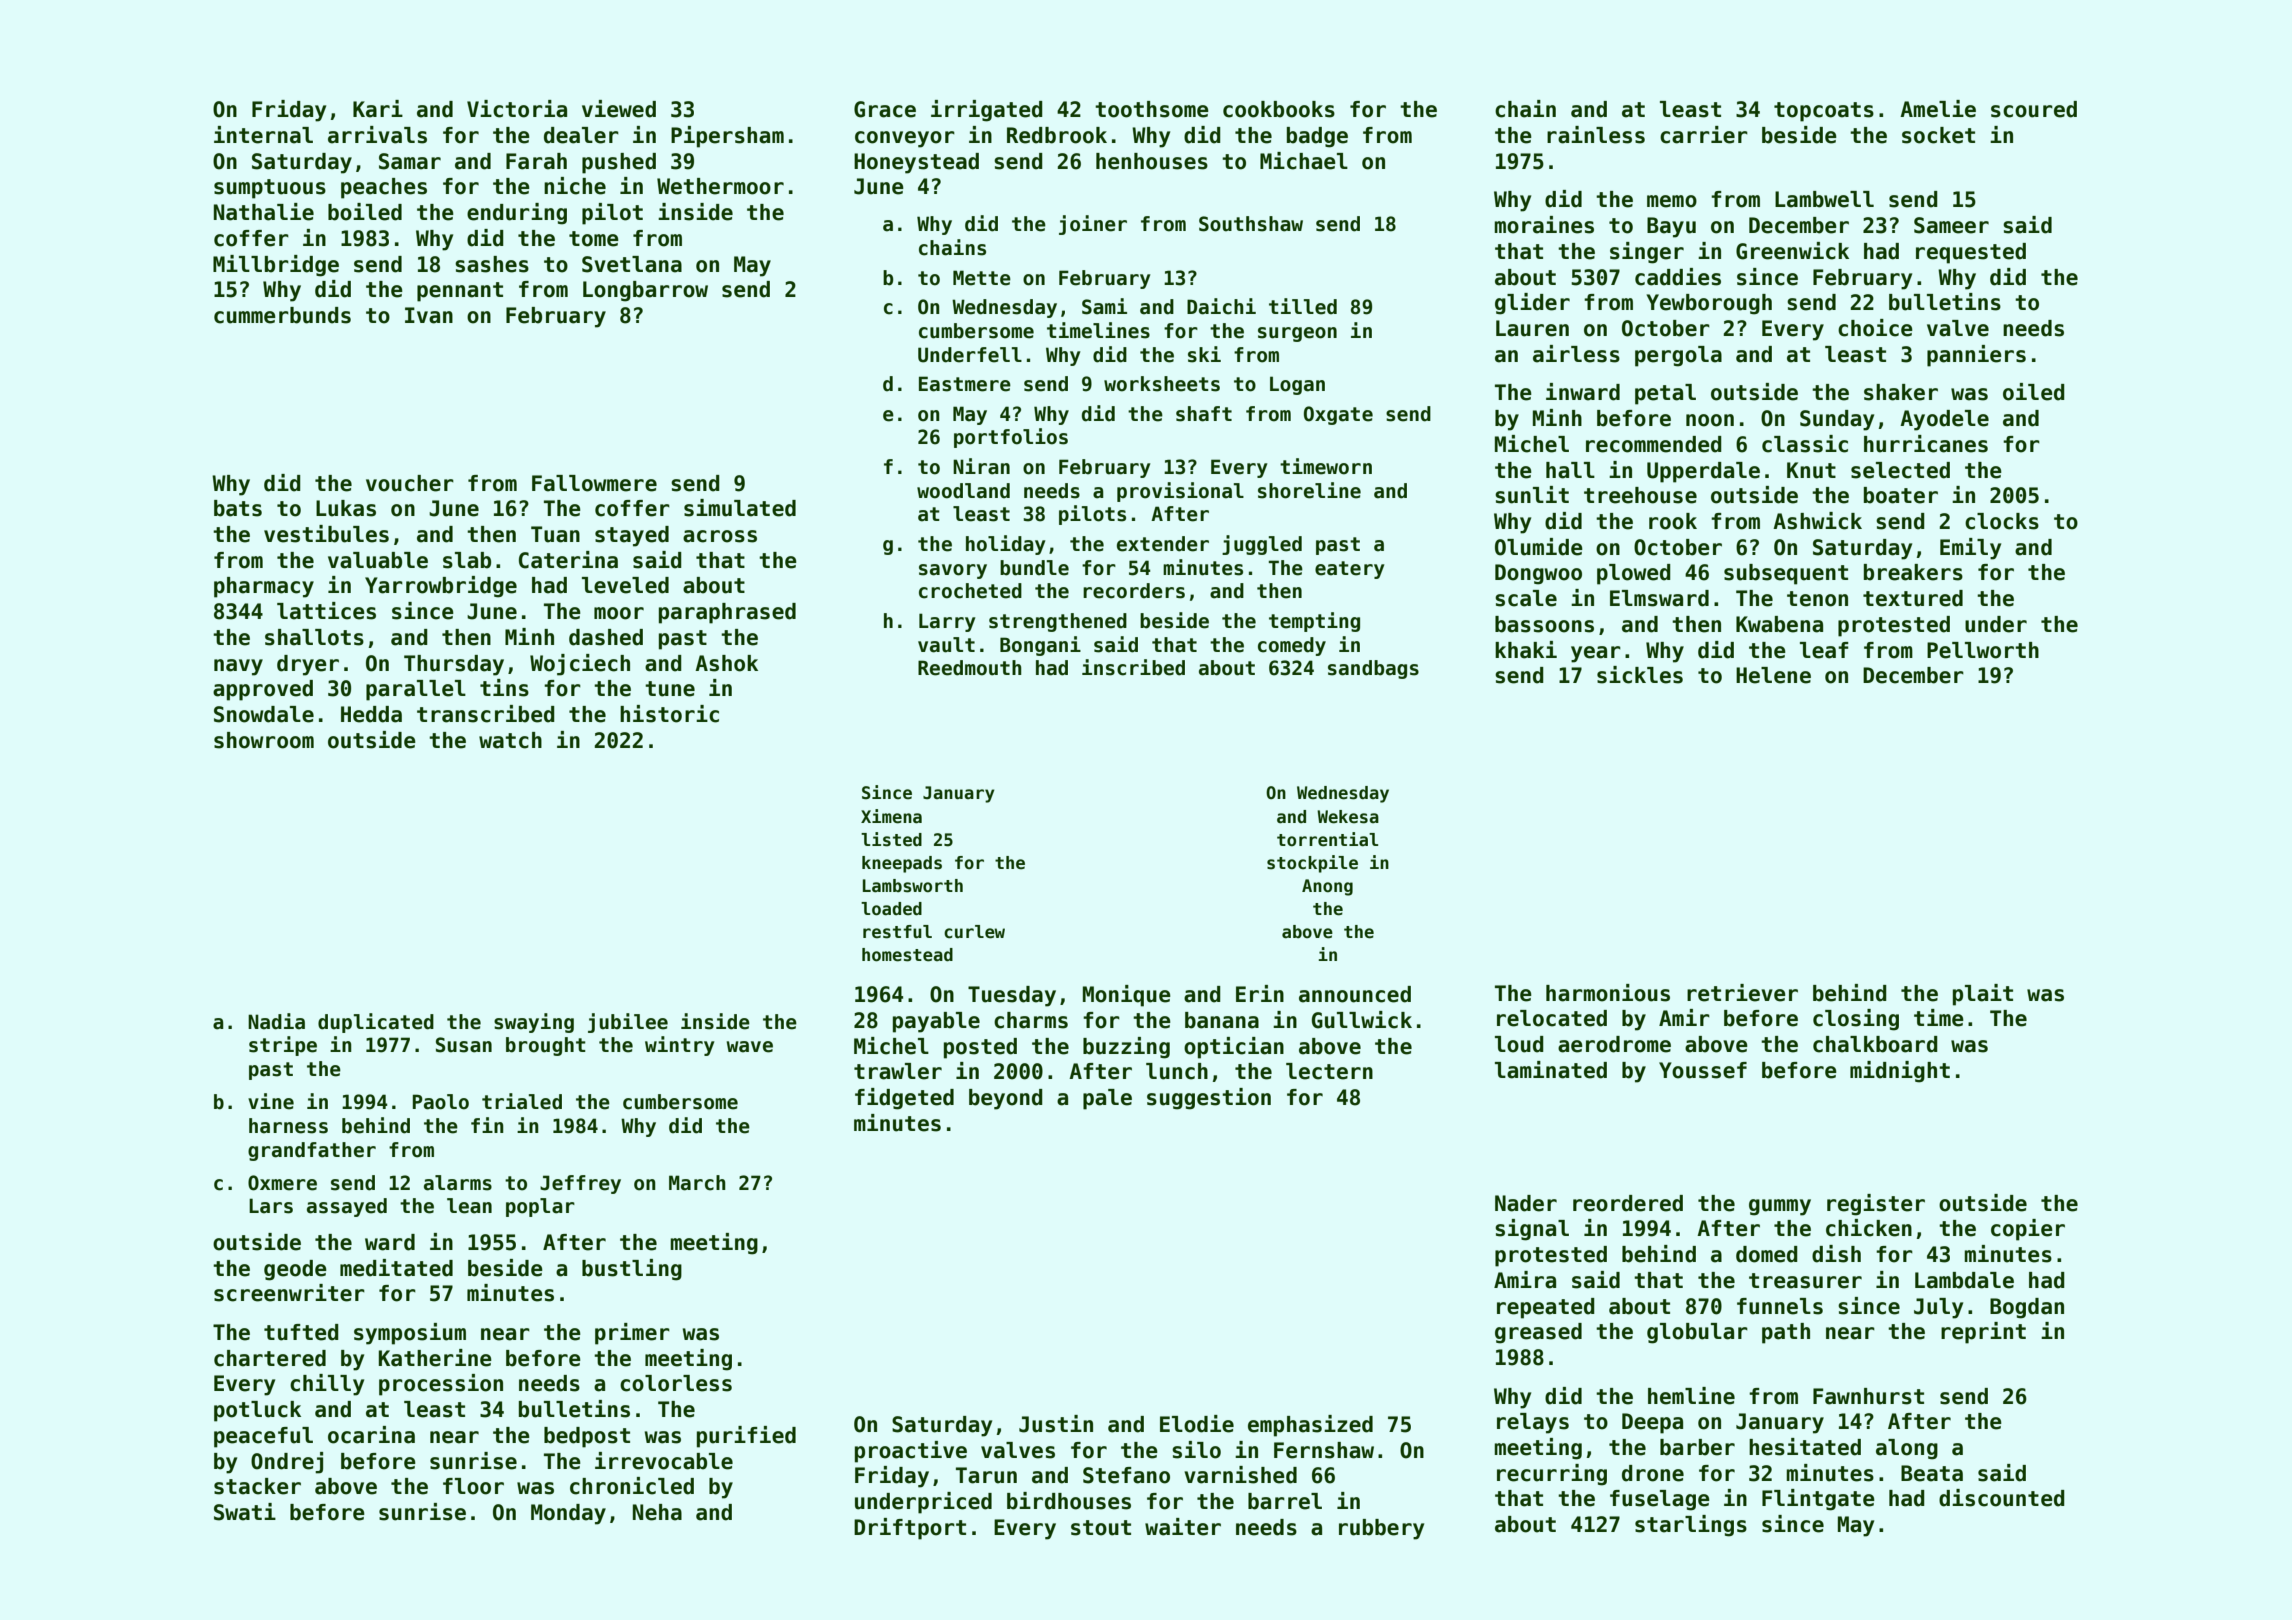 This screenshot has width=2292, height=1620. I want to click on viewed, so click(619, 109).
